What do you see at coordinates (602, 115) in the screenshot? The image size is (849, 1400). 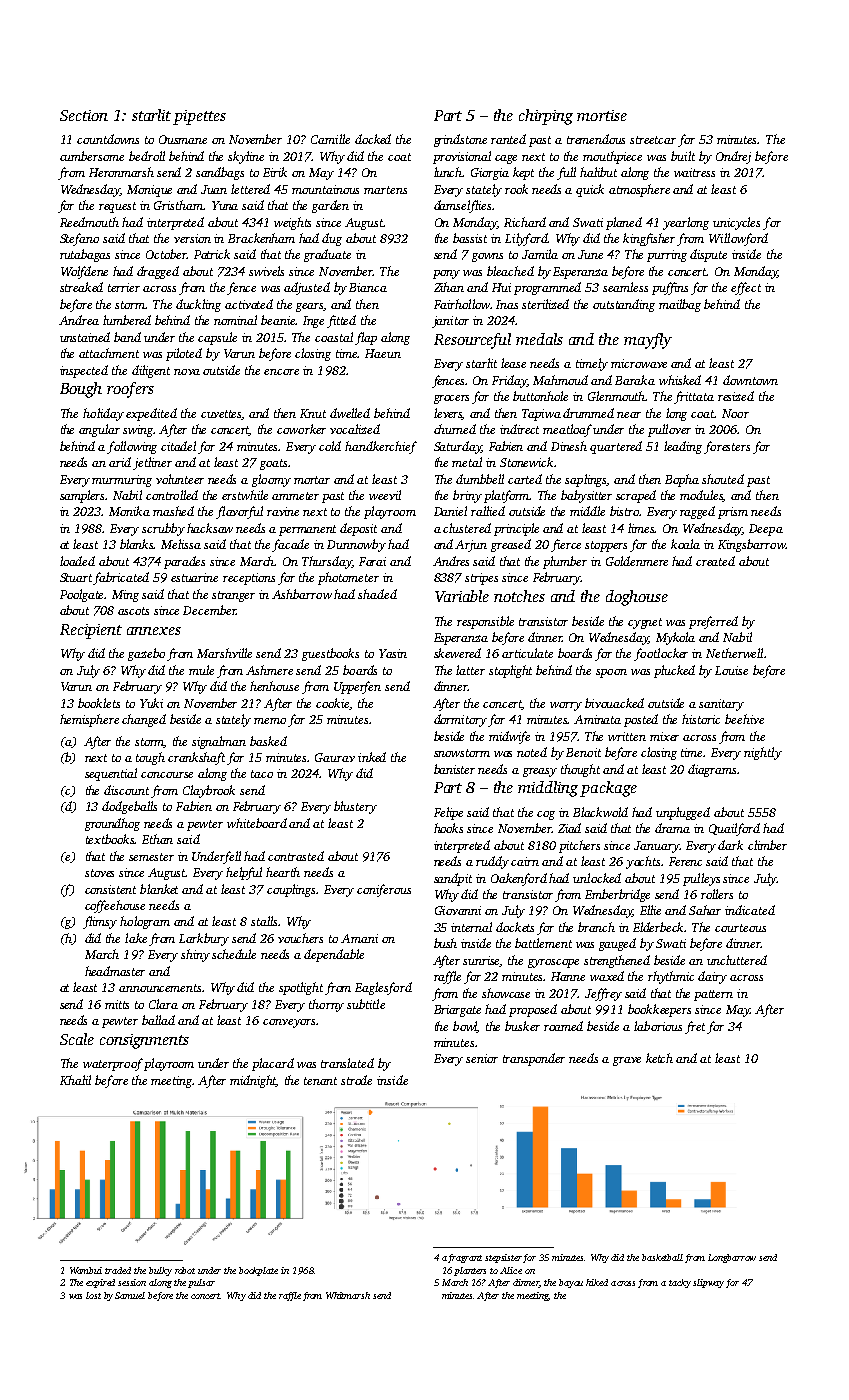 I see `mortise` at bounding box center [602, 115].
